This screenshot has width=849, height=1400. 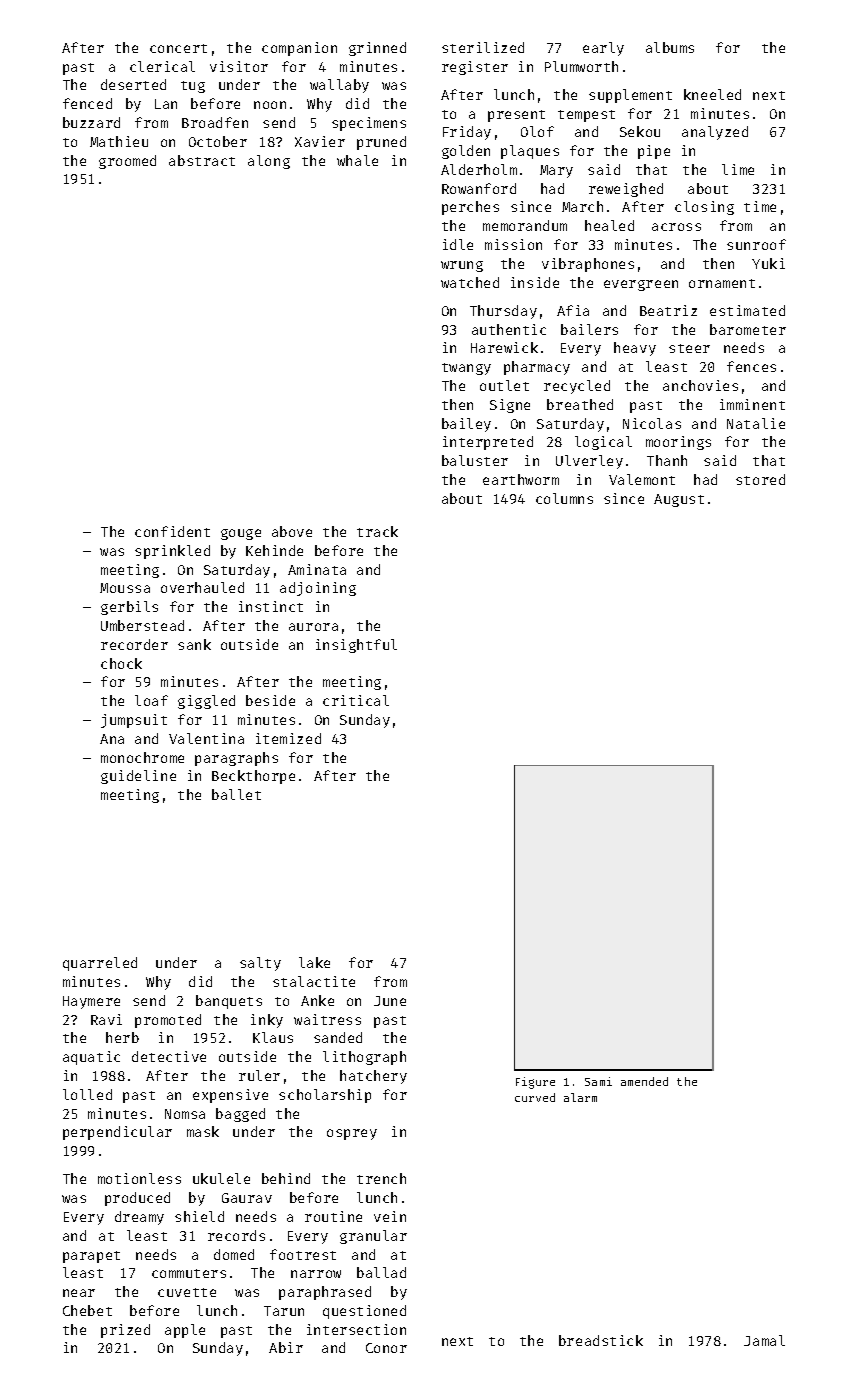 I want to click on noon, so click(x=270, y=105).
